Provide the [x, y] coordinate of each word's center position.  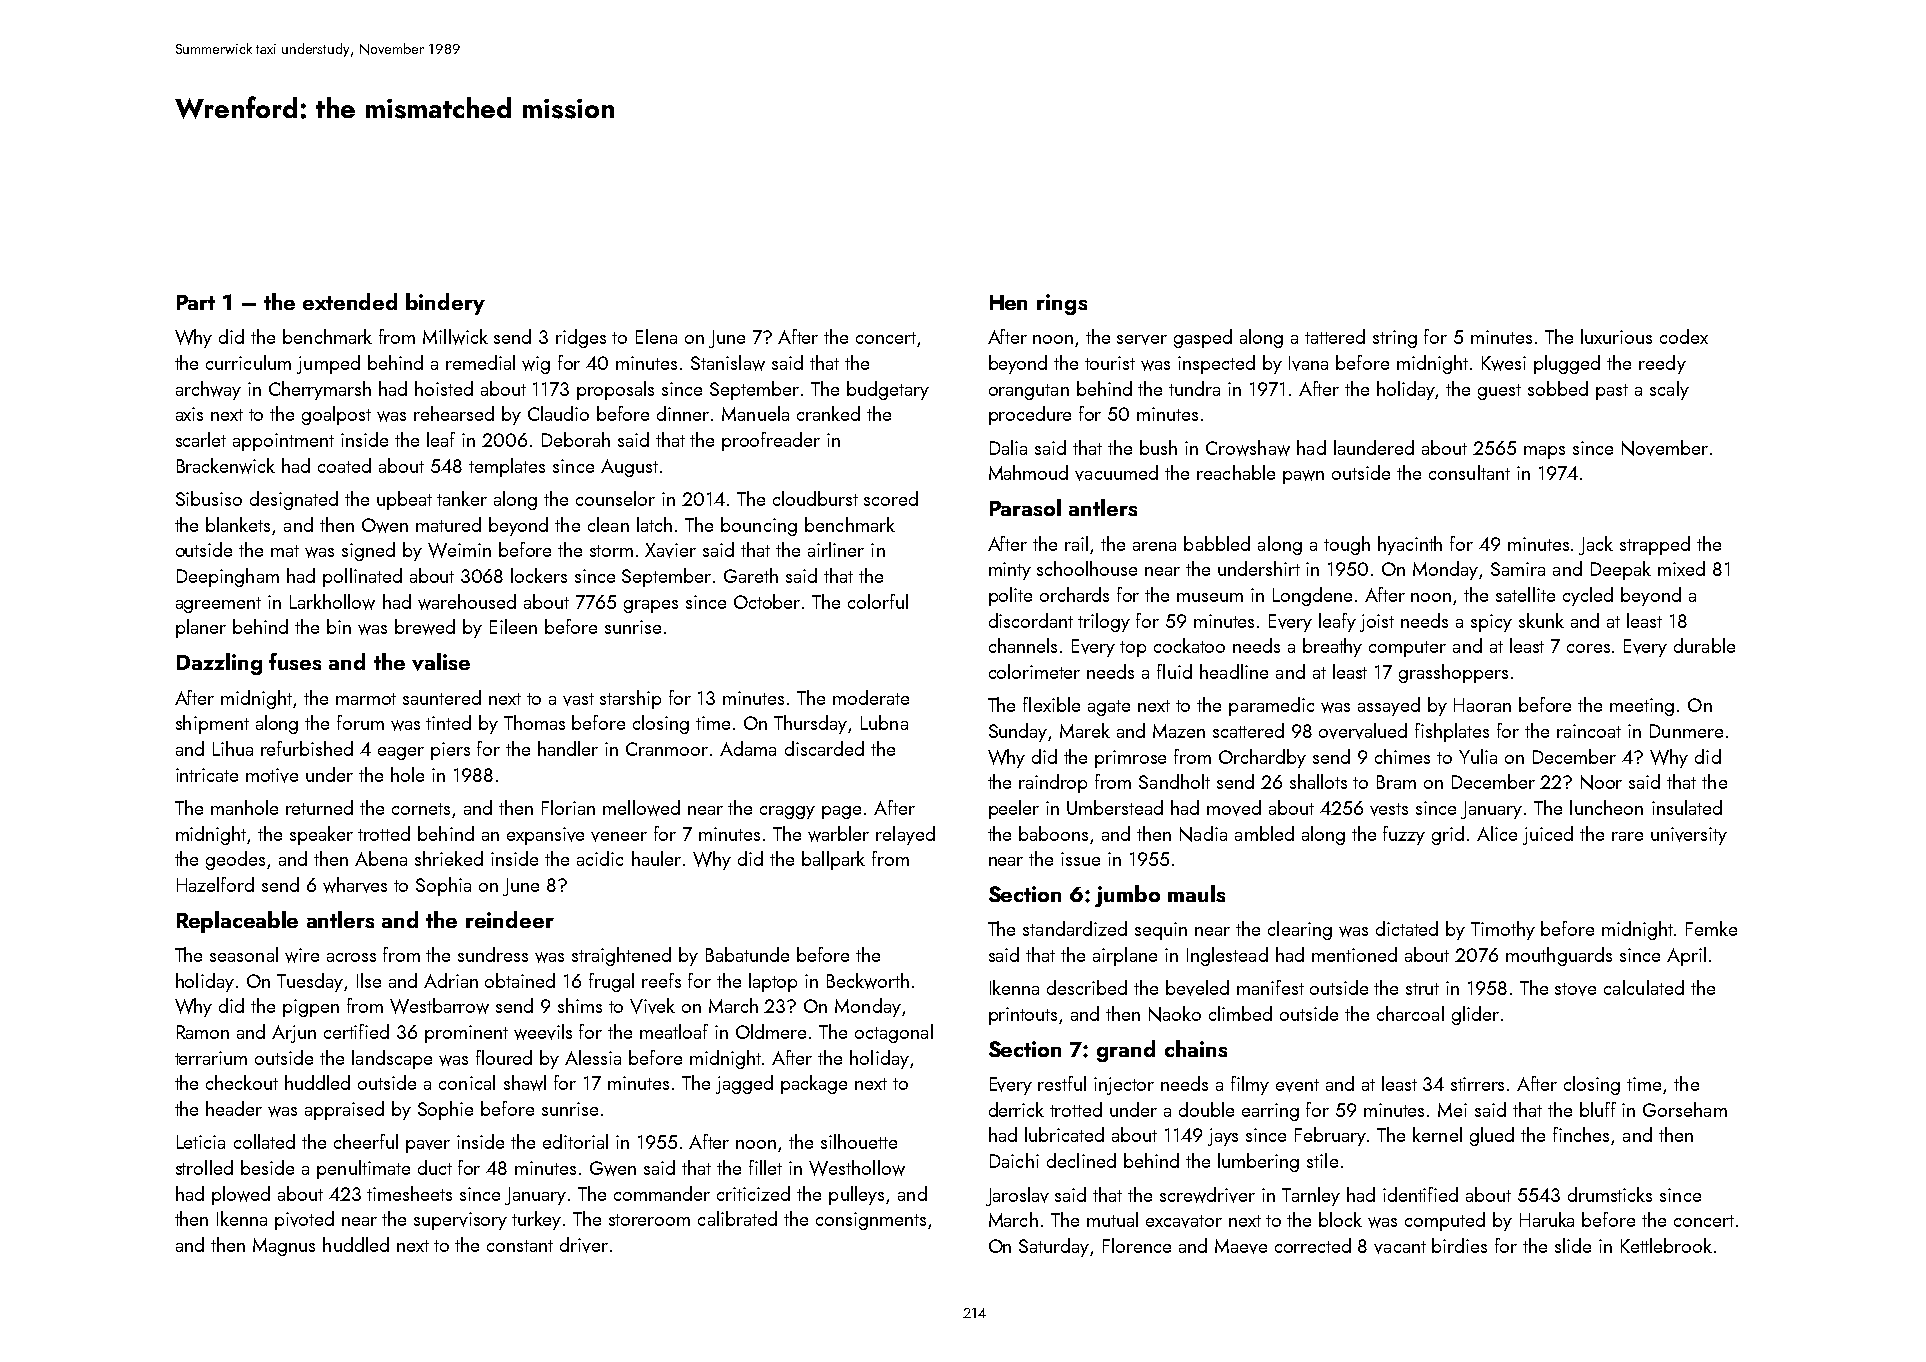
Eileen [513, 626]
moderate [871, 697]
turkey [536, 1220]
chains [1196, 1048]
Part [196, 302]
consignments [871, 1221]
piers [450, 751]
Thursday [810, 724]
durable [1704, 645]
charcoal [1410, 1013]
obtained [520, 980]
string [1395, 339]
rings [1062, 304]
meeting [1642, 707]
